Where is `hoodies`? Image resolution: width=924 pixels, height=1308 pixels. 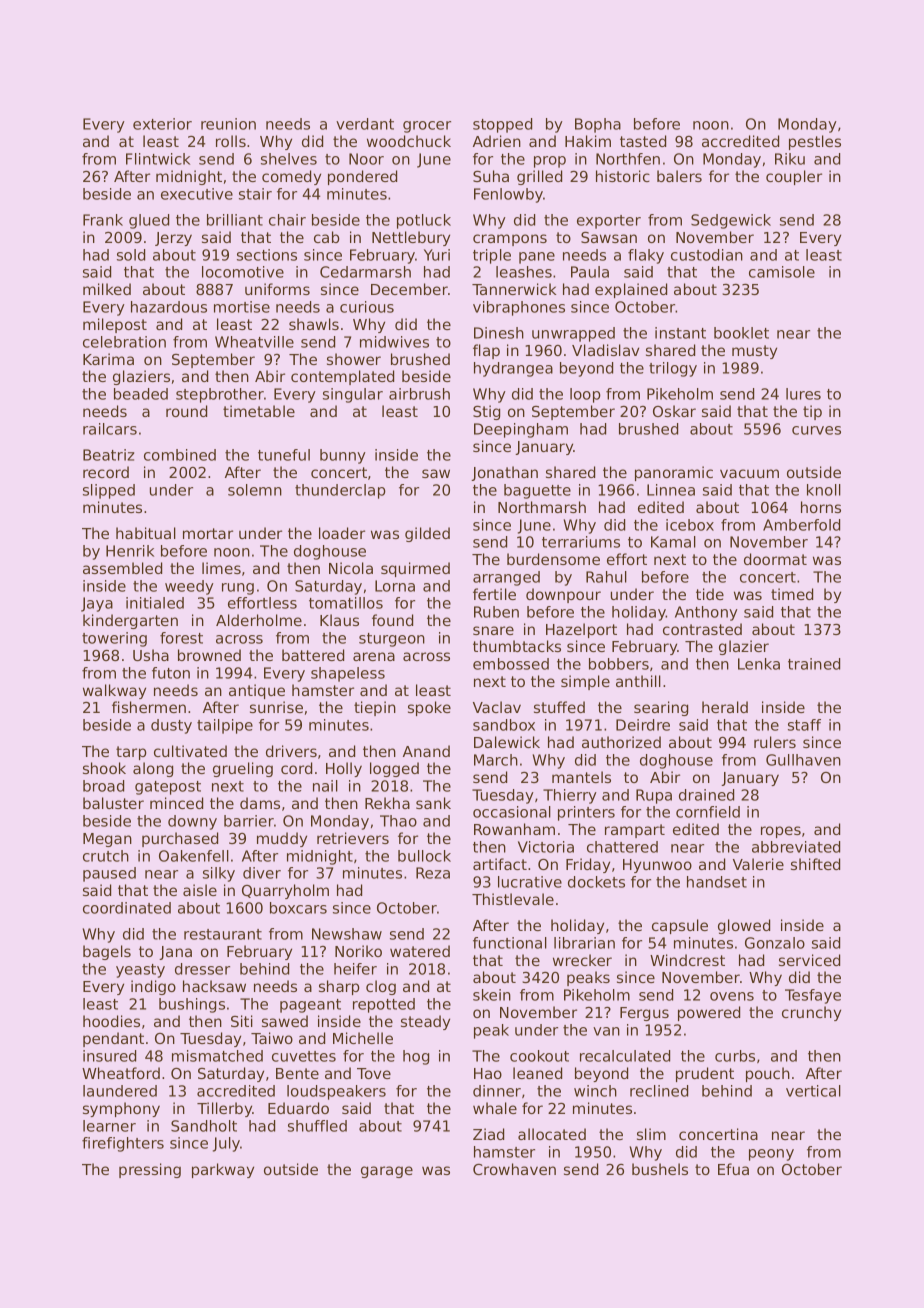
hoodies is located at coordinates (111, 1021).
